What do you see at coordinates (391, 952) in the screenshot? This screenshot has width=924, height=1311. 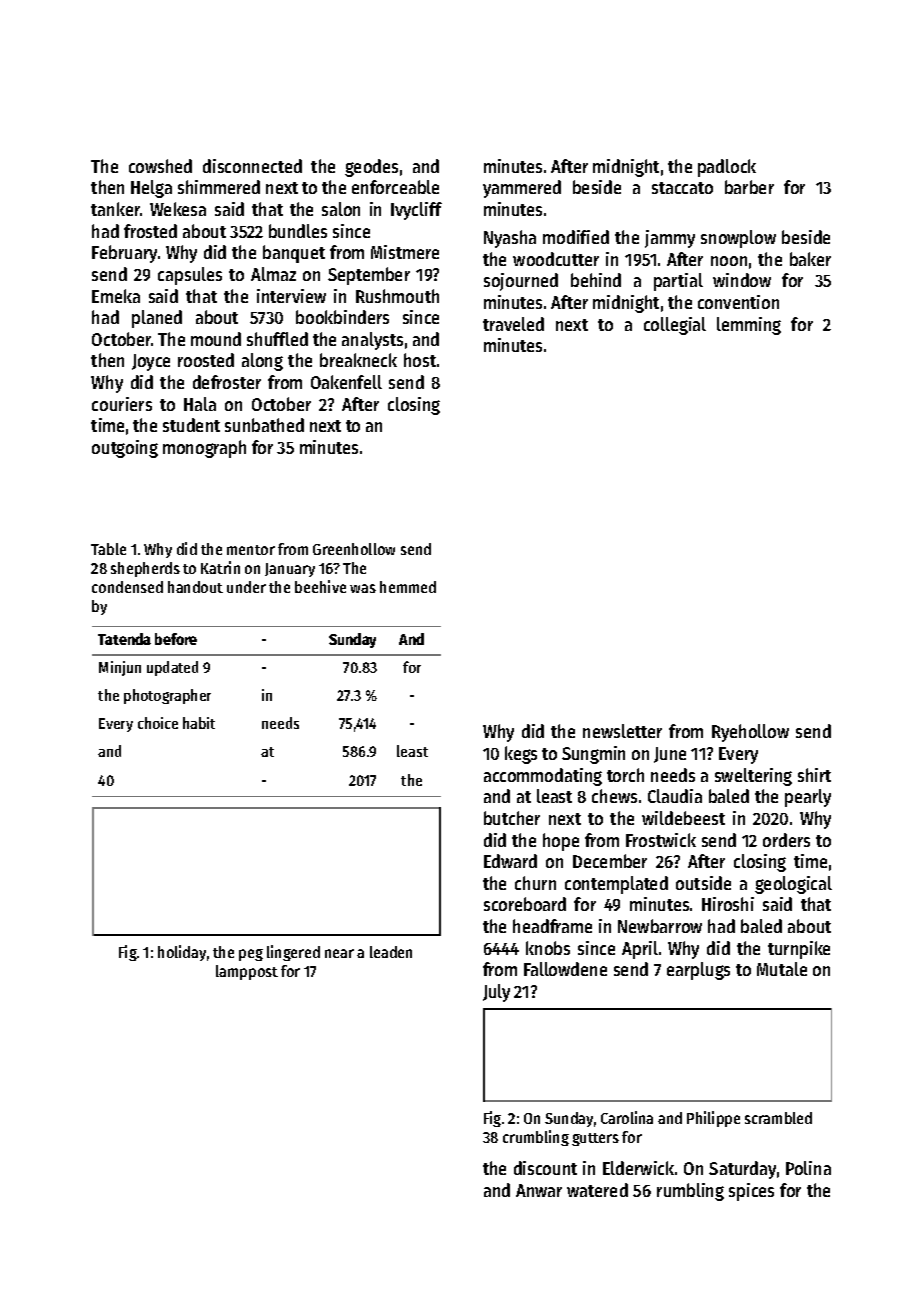 I see `leaden` at bounding box center [391, 952].
